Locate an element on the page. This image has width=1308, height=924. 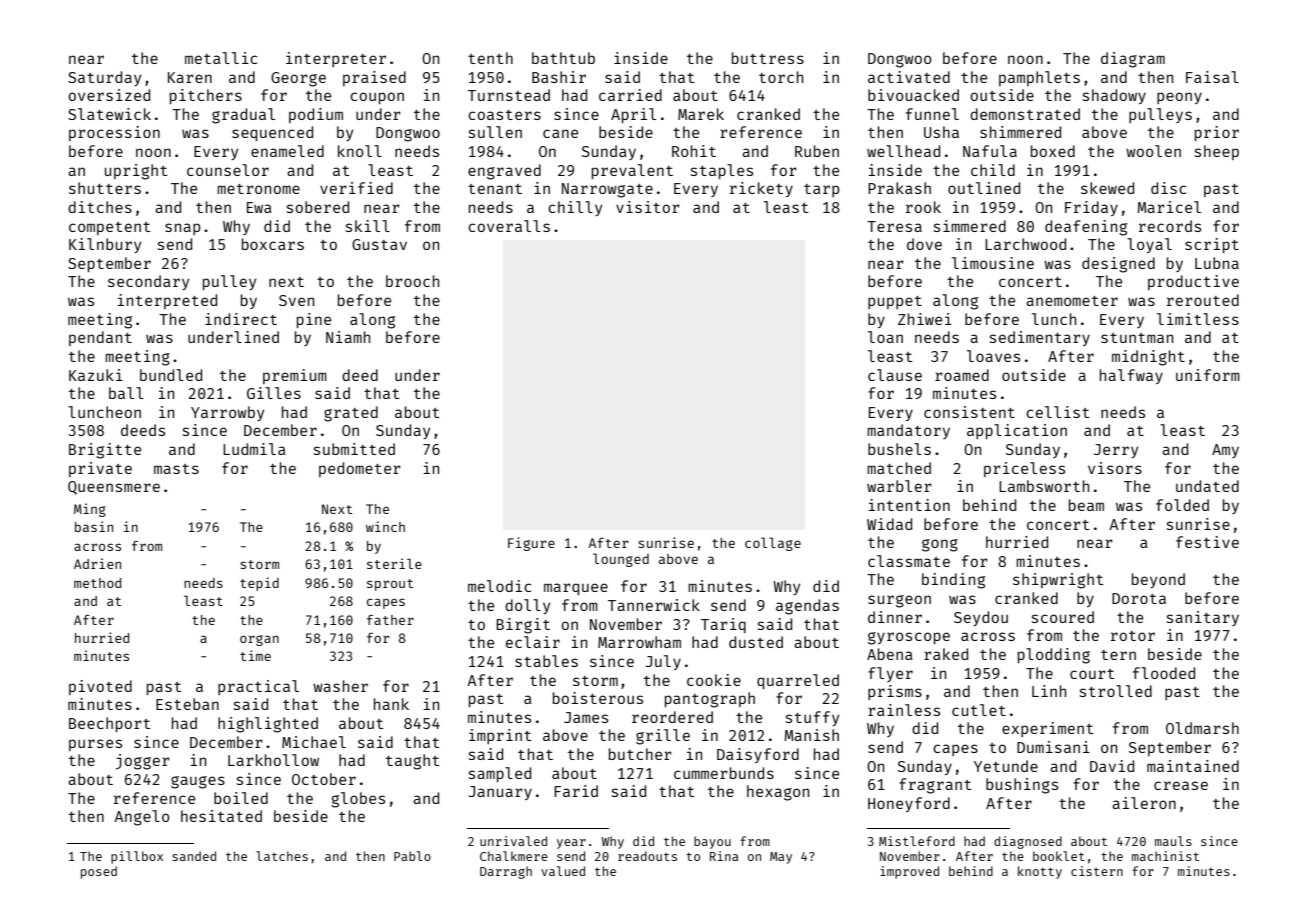
Niamh is located at coordinates (348, 337).
